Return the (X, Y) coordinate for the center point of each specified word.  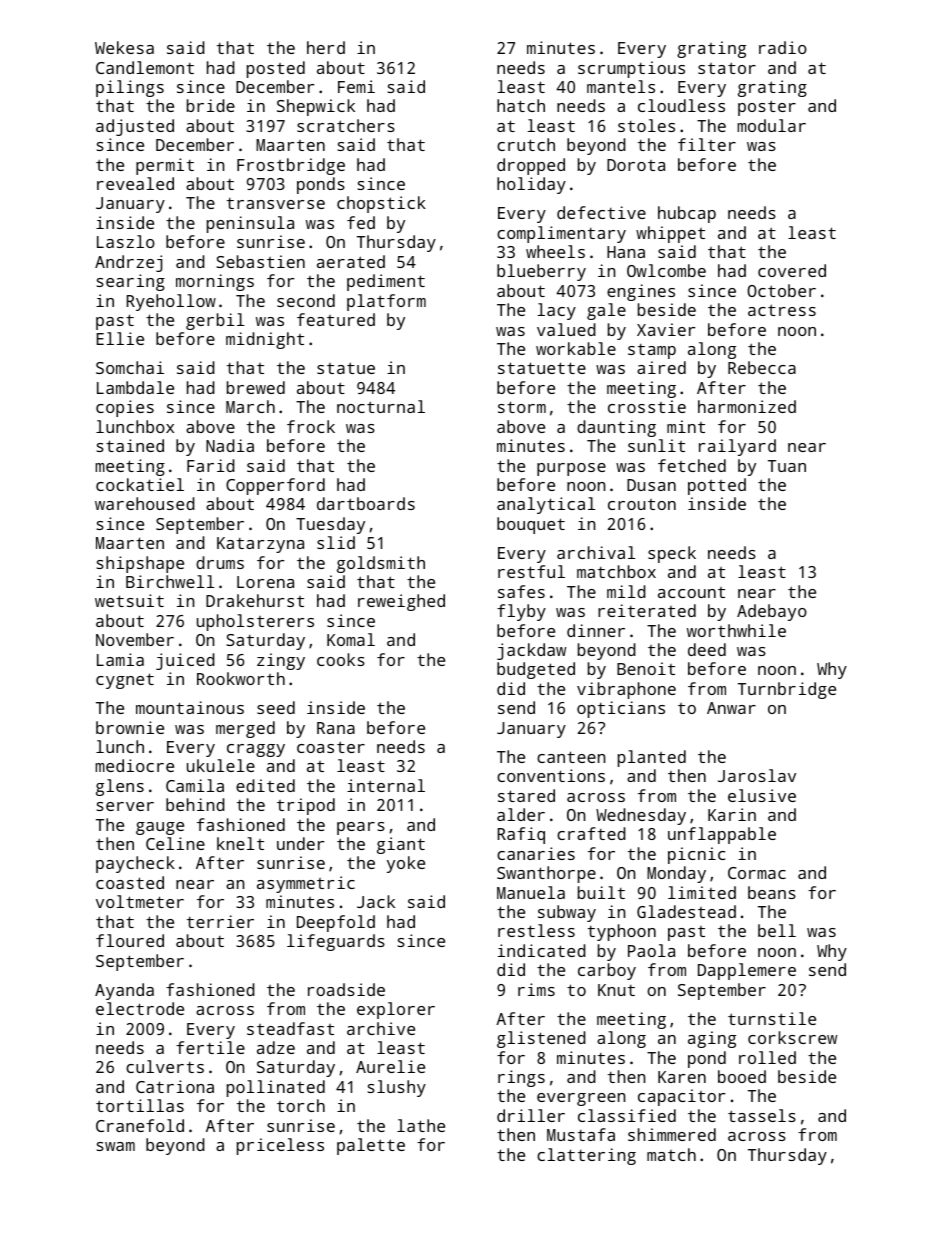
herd (326, 47)
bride (211, 105)
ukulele (221, 765)
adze (276, 1047)
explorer (396, 1010)
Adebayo (772, 612)
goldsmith (381, 564)
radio (783, 47)
